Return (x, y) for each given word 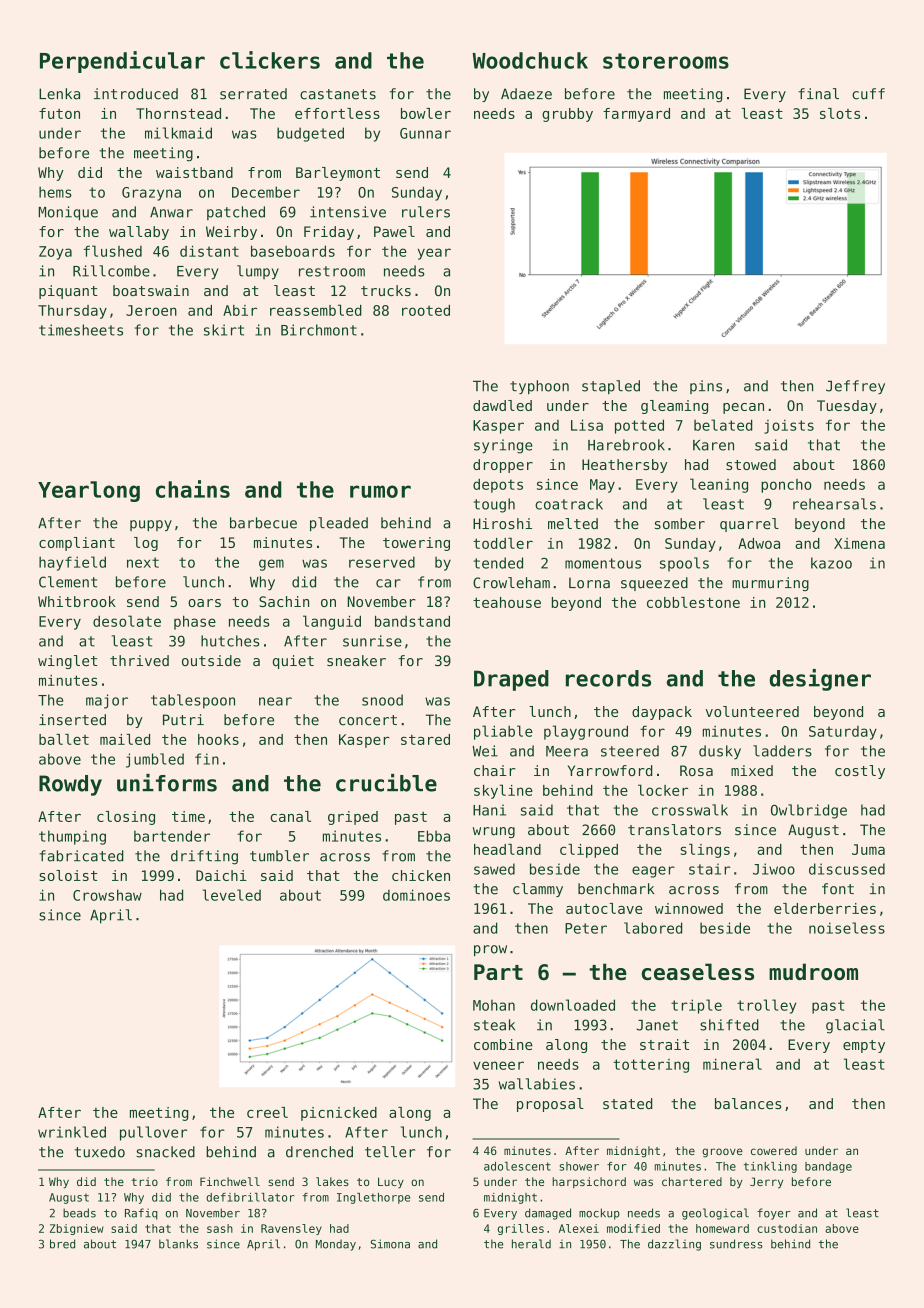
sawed (494, 869)
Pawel (394, 231)
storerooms (666, 61)
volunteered (752, 711)
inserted (72, 720)
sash (220, 1228)
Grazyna (151, 194)
